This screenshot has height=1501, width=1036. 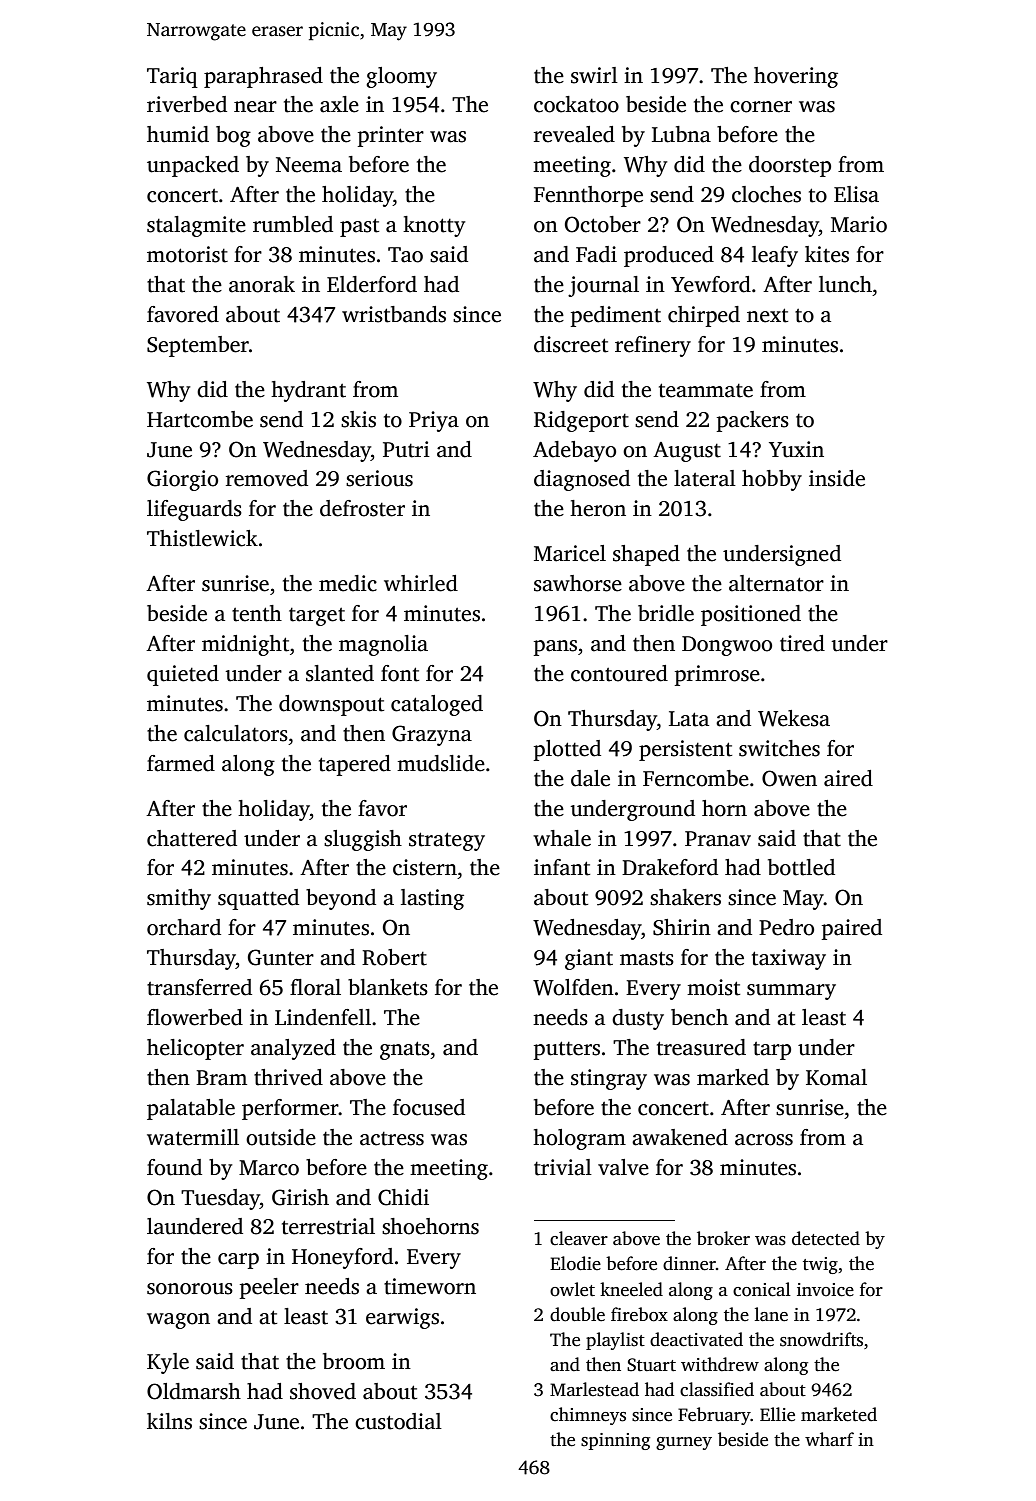 I want to click on chattered, so click(x=192, y=838).
